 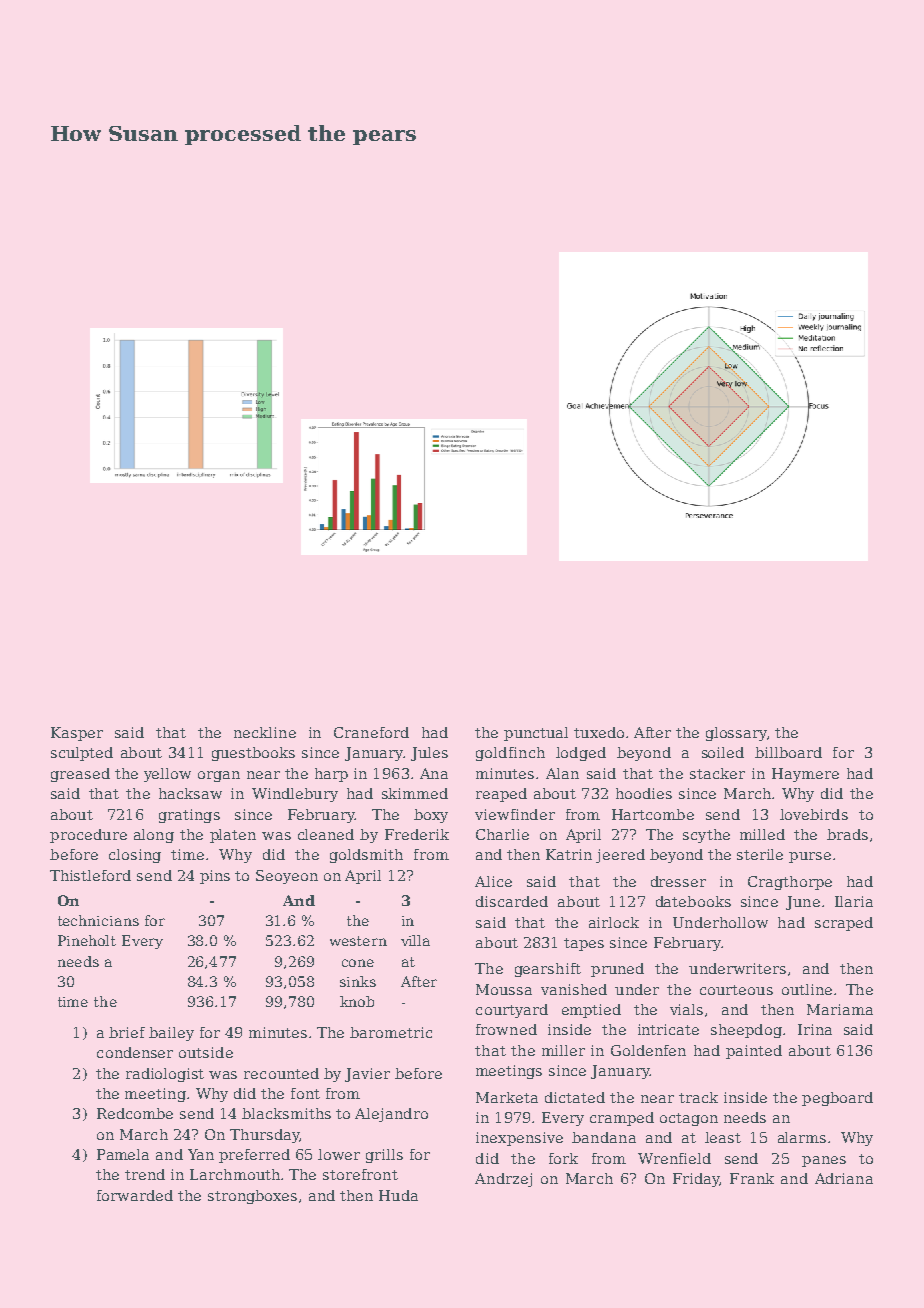 What do you see at coordinates (536, 734) in the image?
I see `punctual` at bounding box center [536, 734].
